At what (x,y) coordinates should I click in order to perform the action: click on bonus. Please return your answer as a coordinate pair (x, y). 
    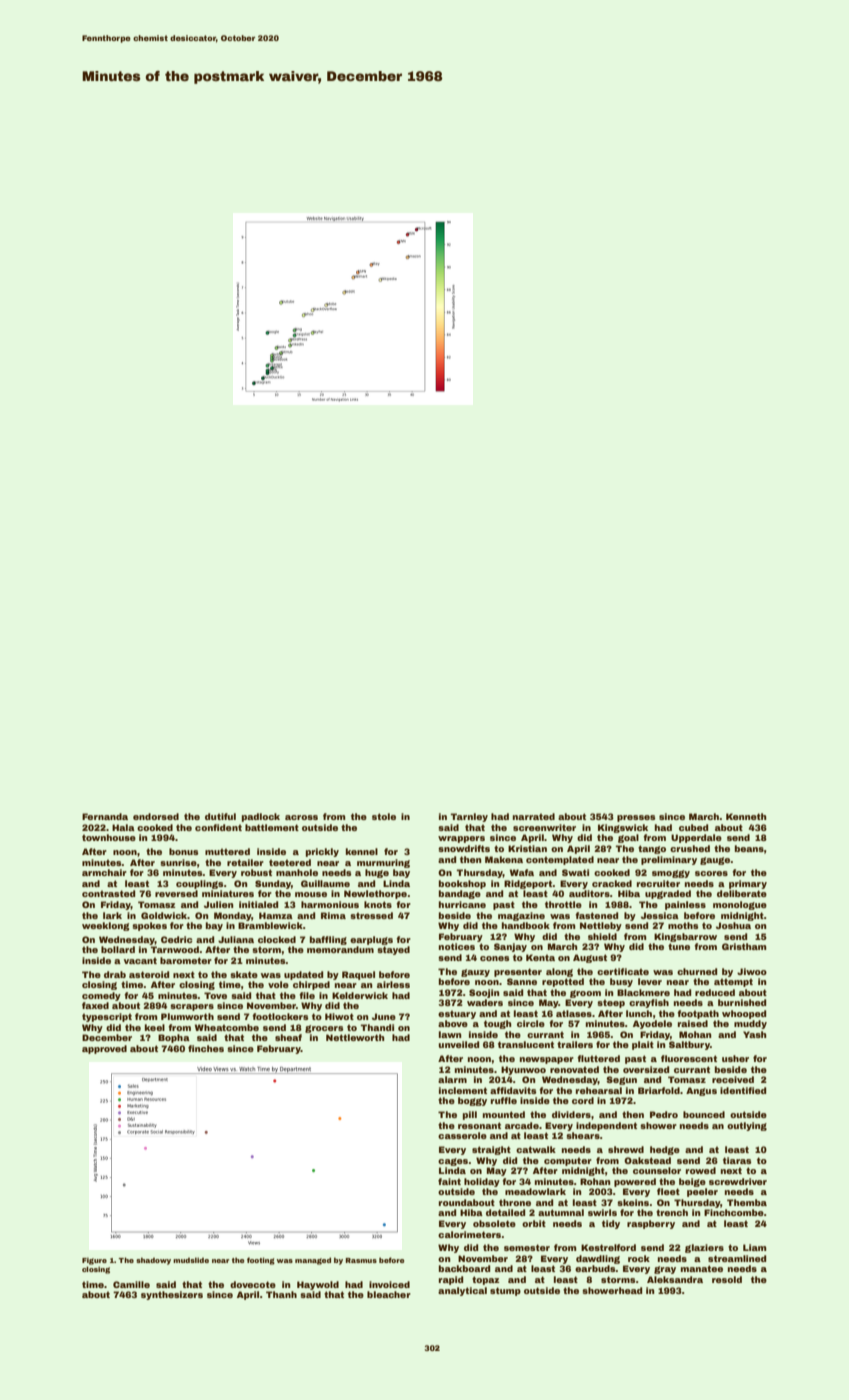
    Looking at the image, I should click on (184, 851).
